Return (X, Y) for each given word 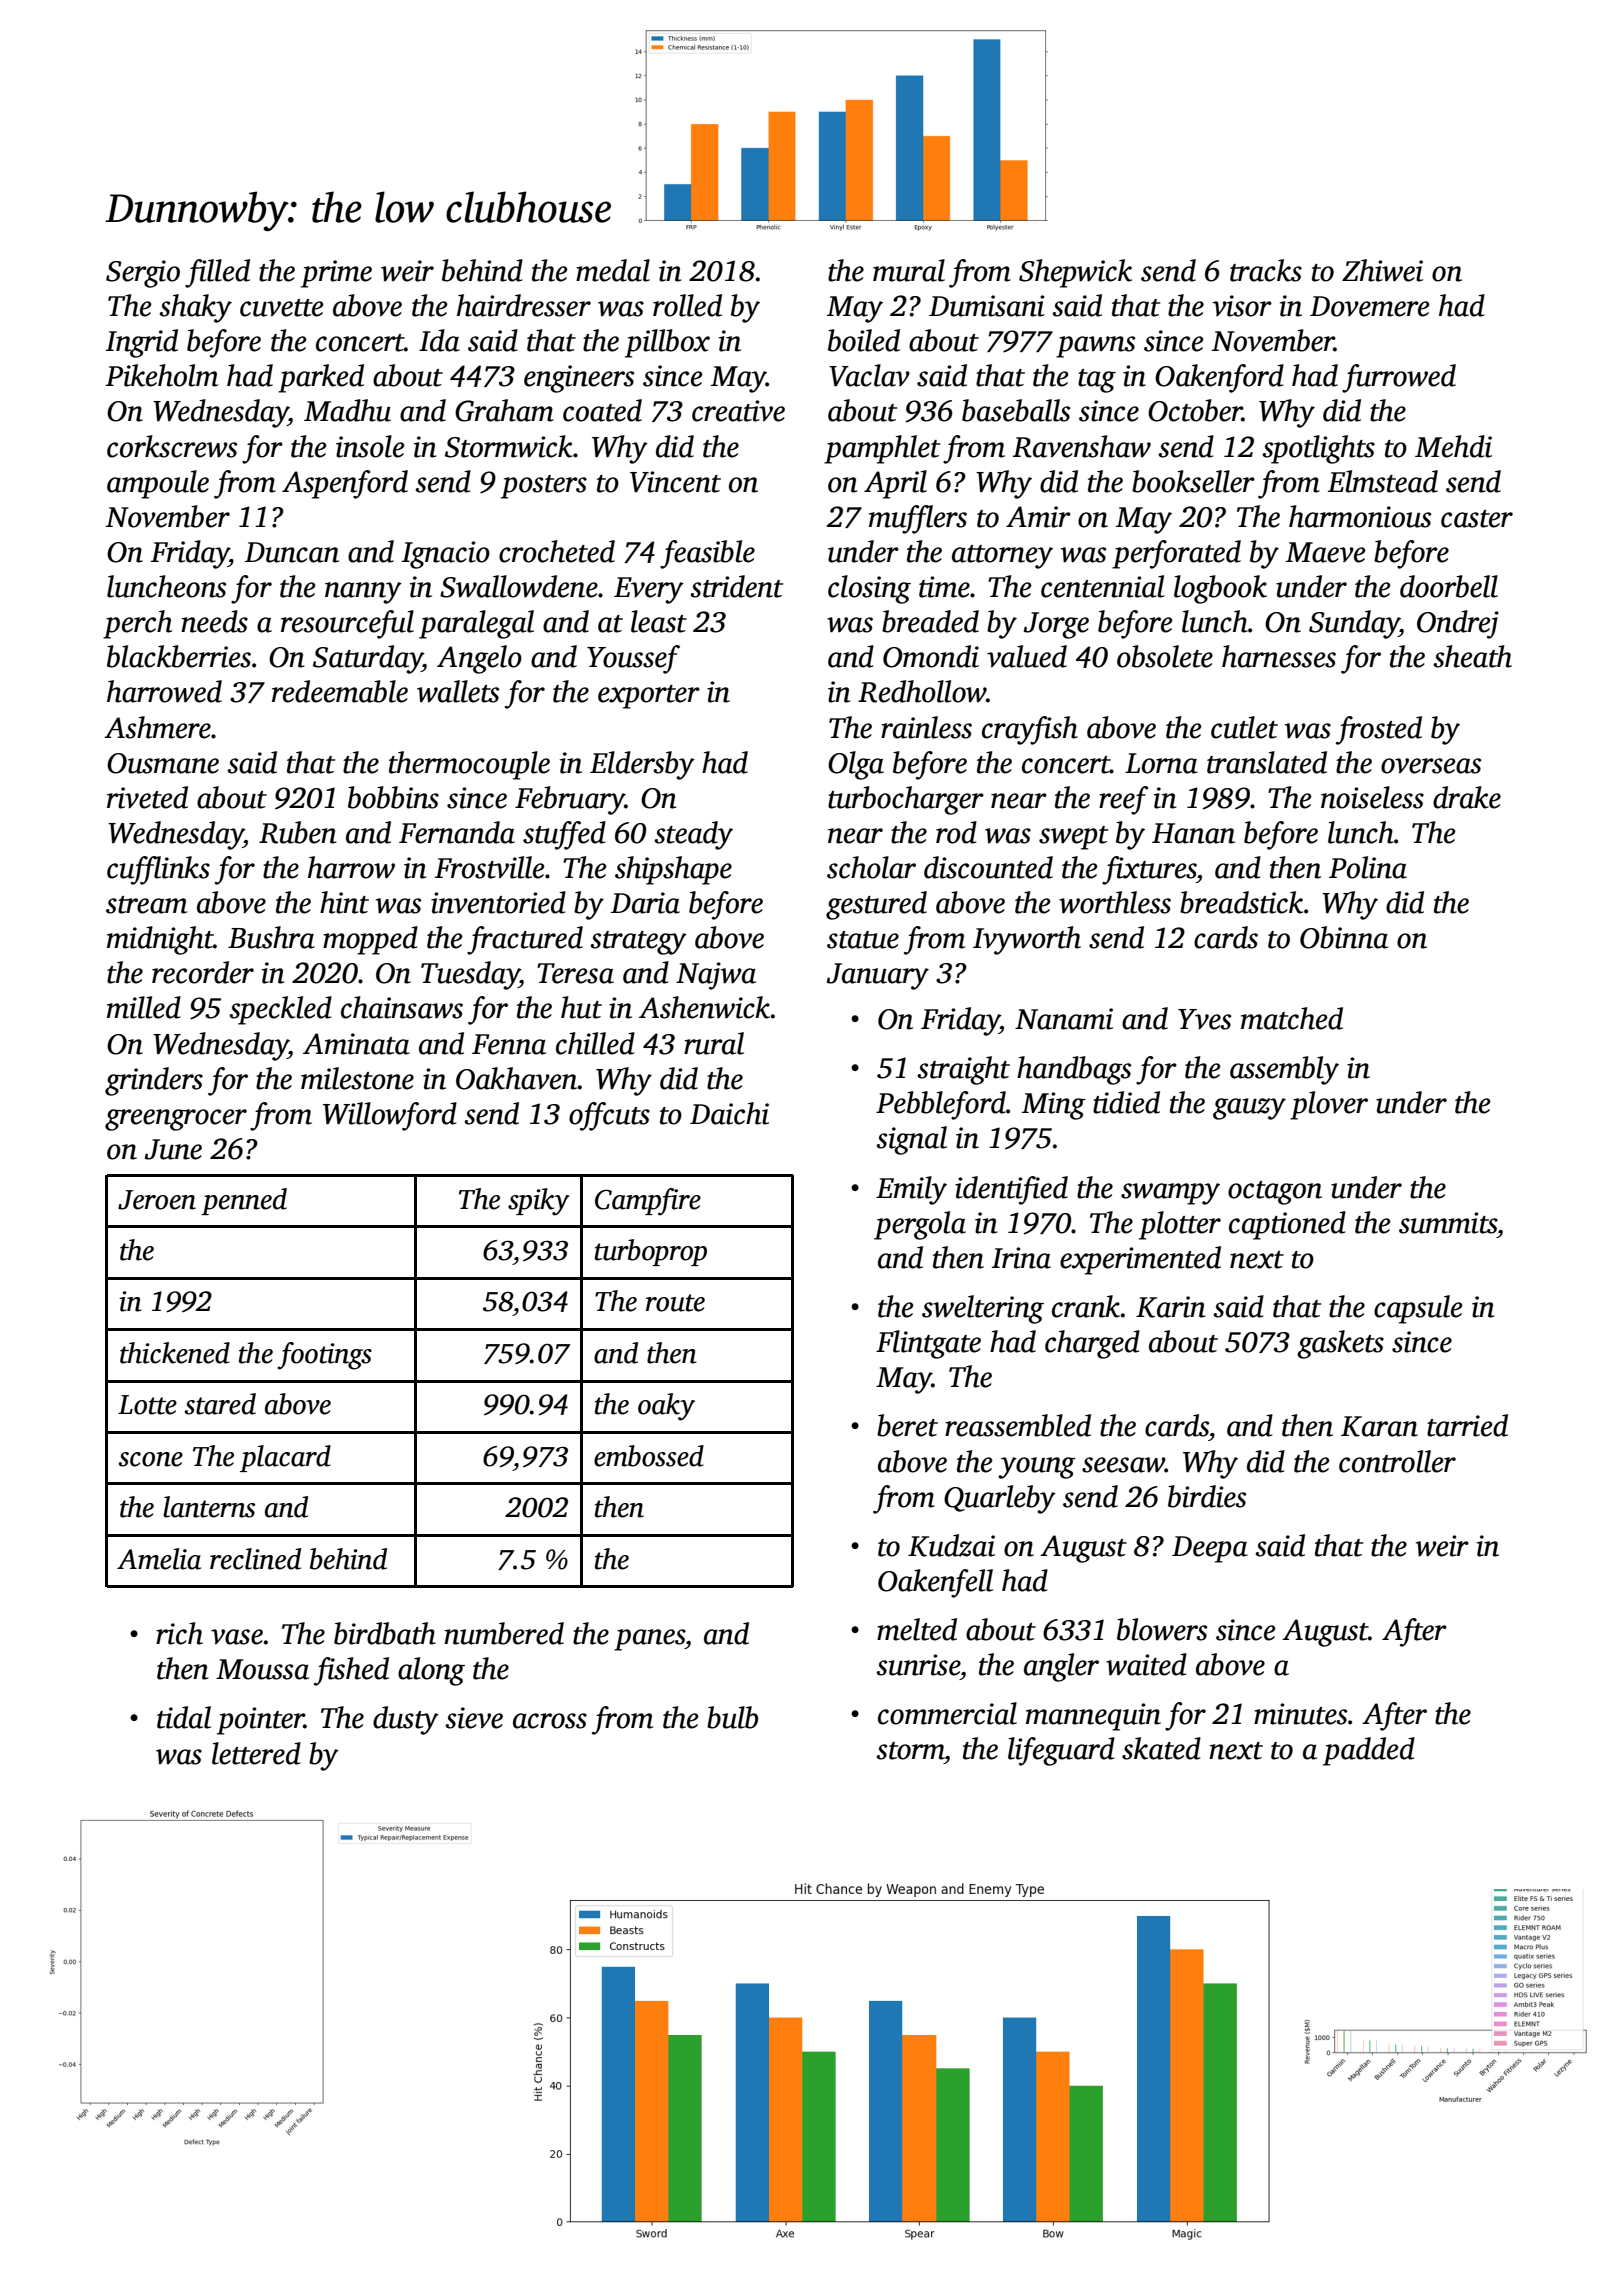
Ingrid (142, 343)
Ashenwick (705, 1007)
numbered (504, 1633)
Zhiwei (1382, 270)
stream (146, 905)
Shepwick (1075, 273)
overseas (1431, 766)
